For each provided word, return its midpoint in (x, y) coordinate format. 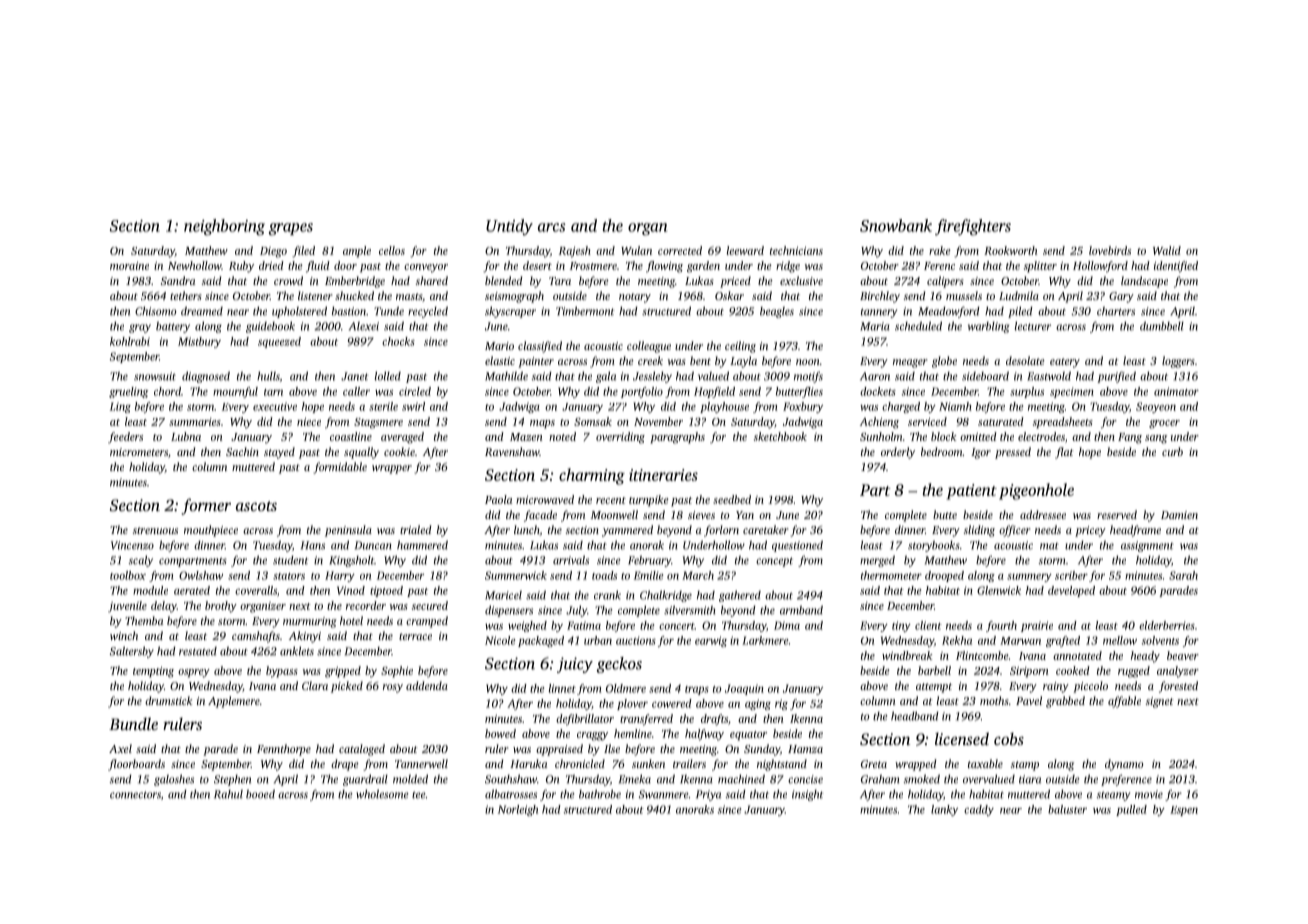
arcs (552, 227)
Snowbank (896, 225)
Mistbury (199, 342)
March (698, 575)
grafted (1063, 641)
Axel (120, 748)
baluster (1067, 809)
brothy (221, 607)
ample (357, 252)
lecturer (1032, 326)
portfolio (642, 392)
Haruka (528, 763)
